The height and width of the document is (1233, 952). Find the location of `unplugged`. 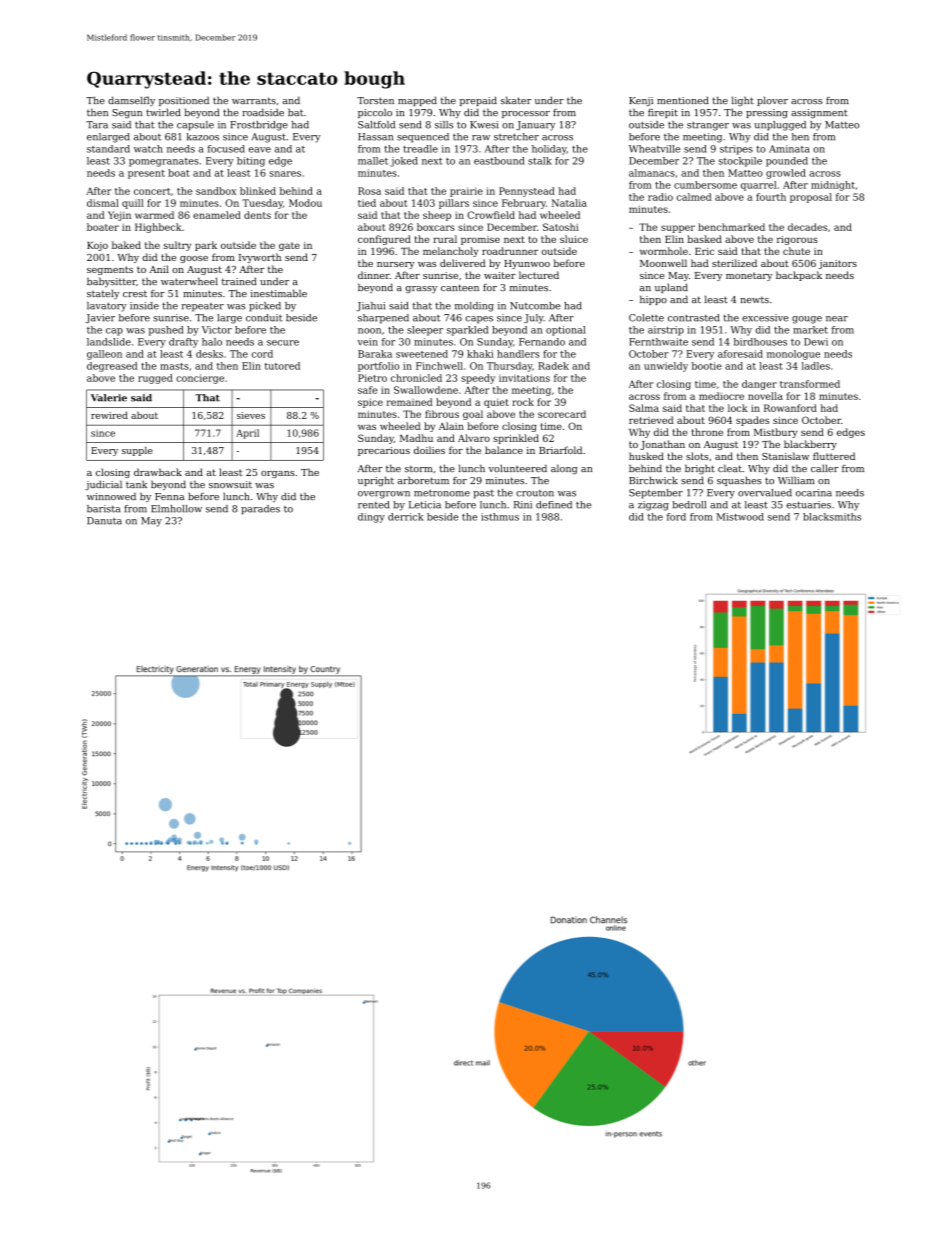

unplugged is located at coordinates (780, 126).
